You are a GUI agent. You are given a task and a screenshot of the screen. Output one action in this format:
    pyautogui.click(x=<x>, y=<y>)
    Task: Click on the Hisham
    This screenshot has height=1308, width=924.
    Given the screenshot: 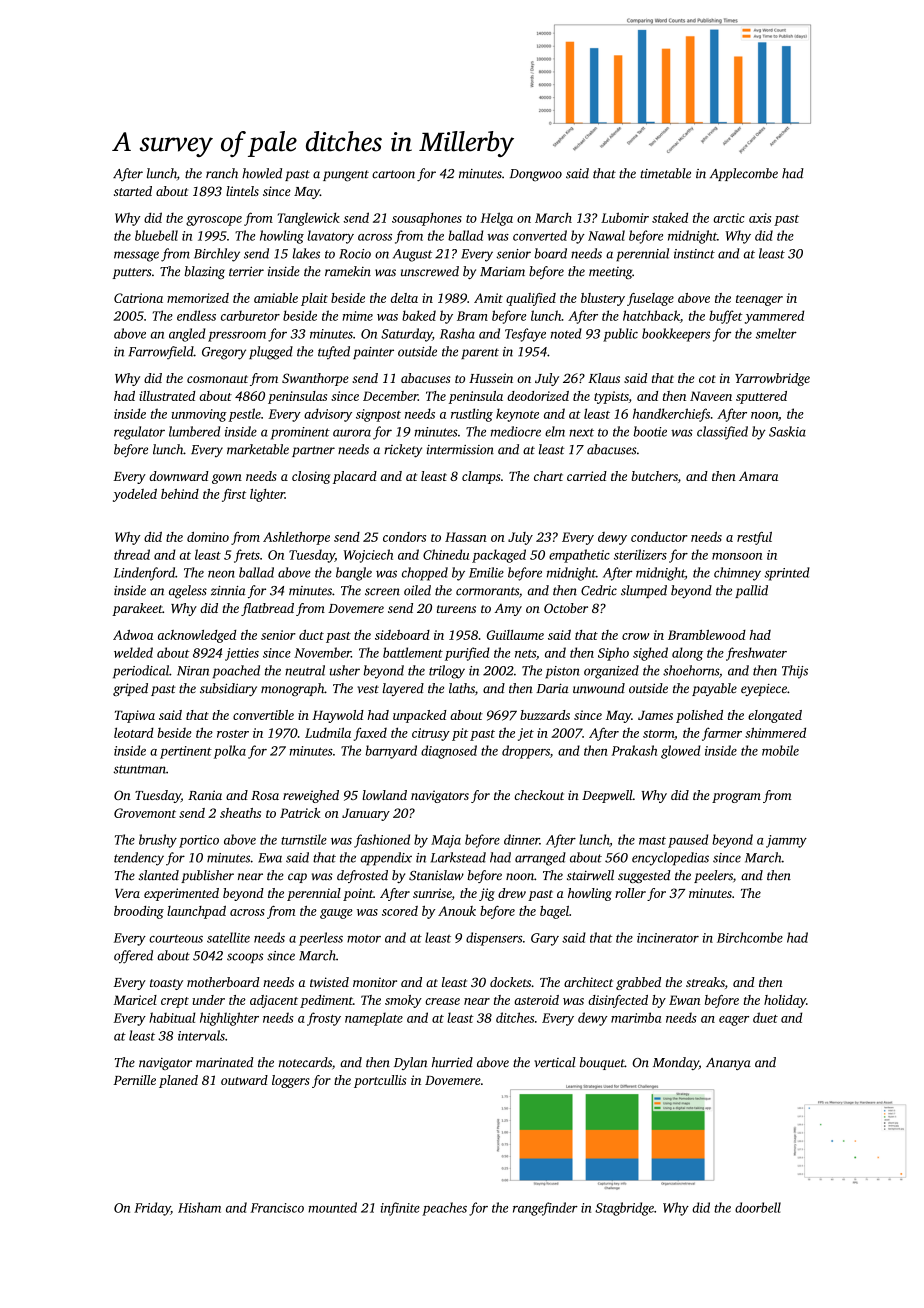 What is the action you would take?
    pyautogui.click(x=199, y=1207)
